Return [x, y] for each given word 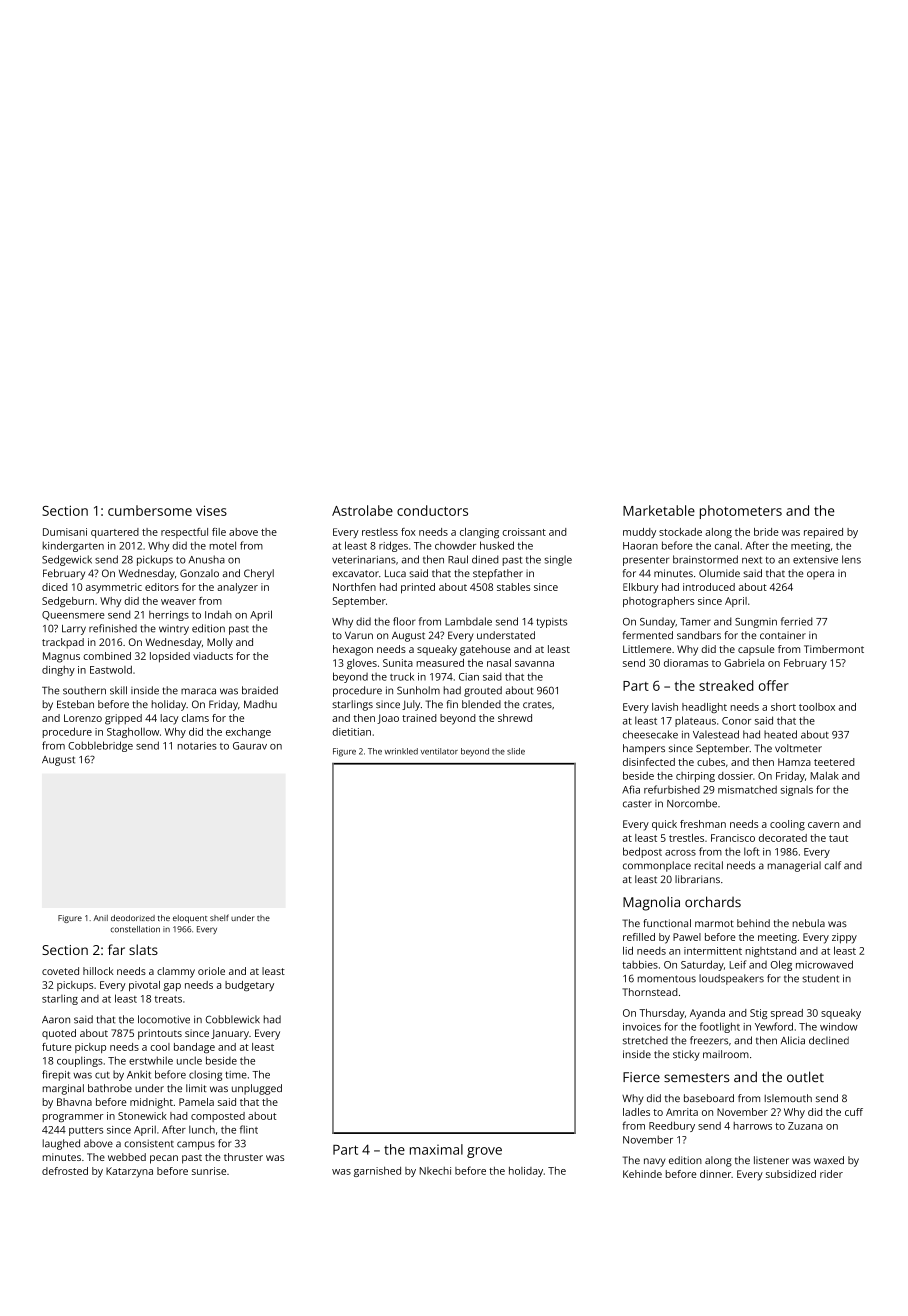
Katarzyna [129, 1172]
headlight [704, 708]
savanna [534, 664]
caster [637, 804]
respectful [184, 533]
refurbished [672, 789]
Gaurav [250, 746]
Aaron [56, 1020]
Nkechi [435, 1171]
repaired [823, 533]
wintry [174, 630]
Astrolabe [362, 510]
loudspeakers [731, 979]
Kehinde [642, 1174]
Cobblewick [233, 1019]
